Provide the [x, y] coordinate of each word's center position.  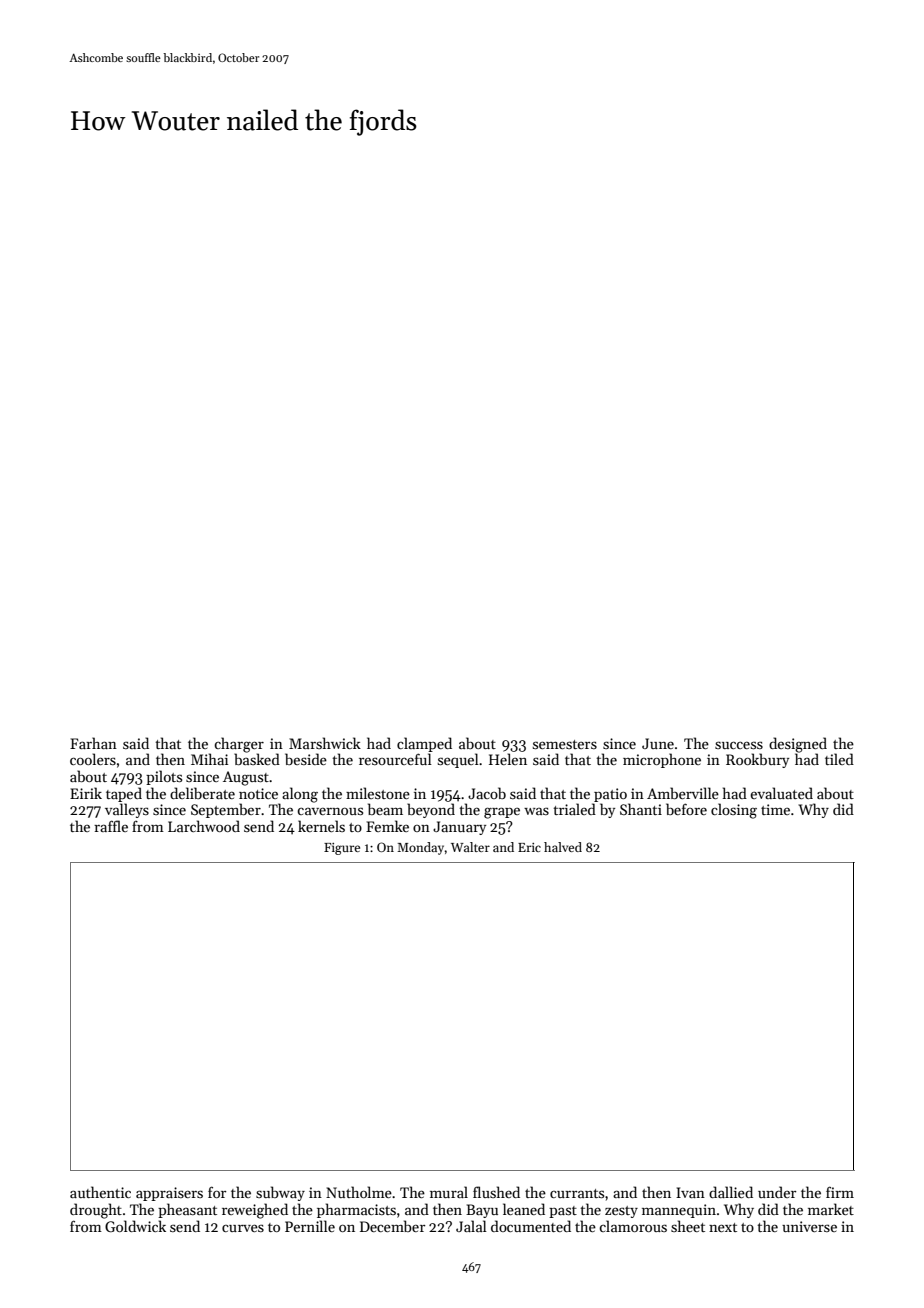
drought [96, 1211]
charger [239, 745]
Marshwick [325, 743]
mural [449, 1192]
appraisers [169, 1194]
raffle [111, 826]
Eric [529, 847]
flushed [496, 1192]
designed [798, 745]
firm [840, 1192]
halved [563, 847]
